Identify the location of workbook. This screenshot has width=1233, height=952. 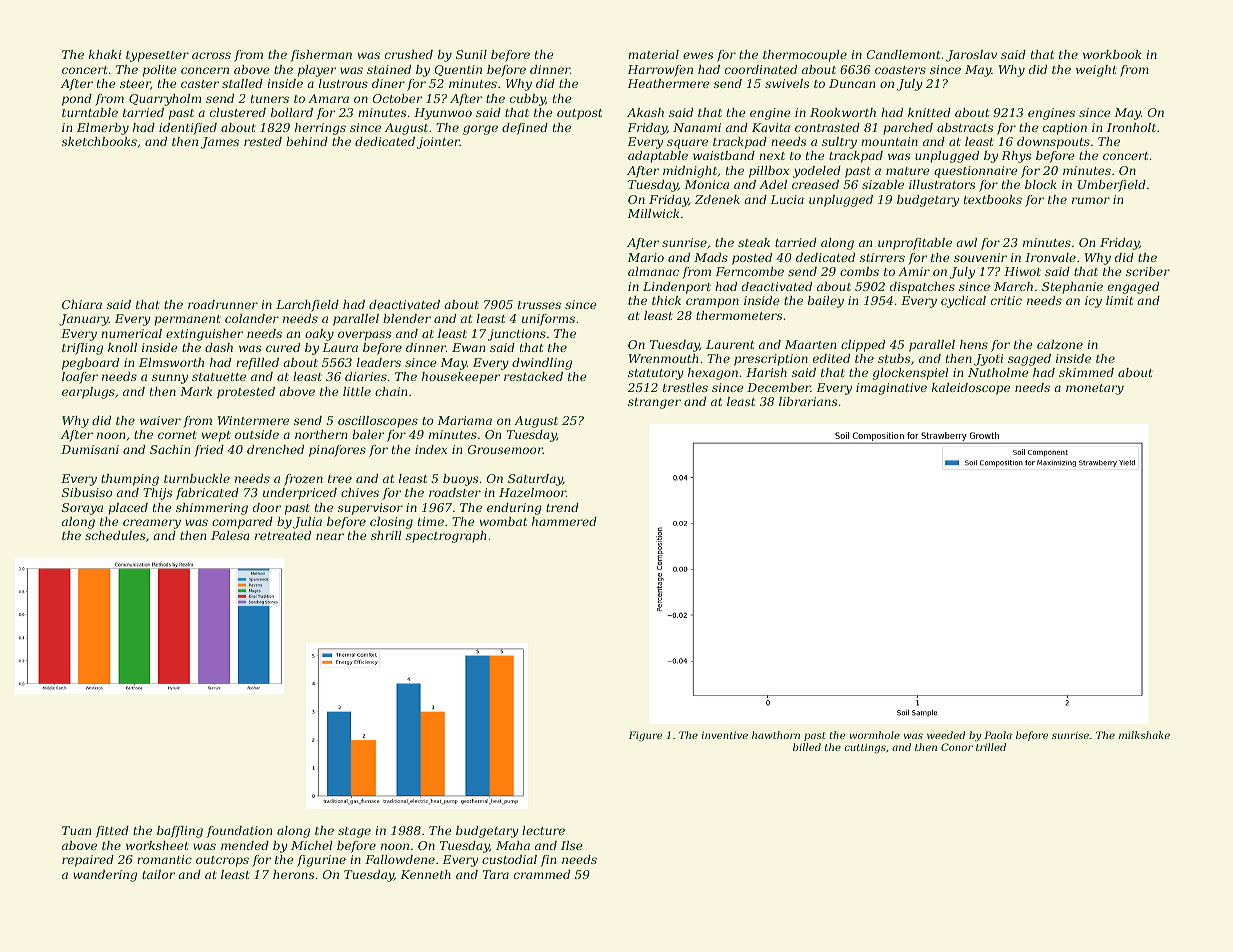
(1112, 54).
